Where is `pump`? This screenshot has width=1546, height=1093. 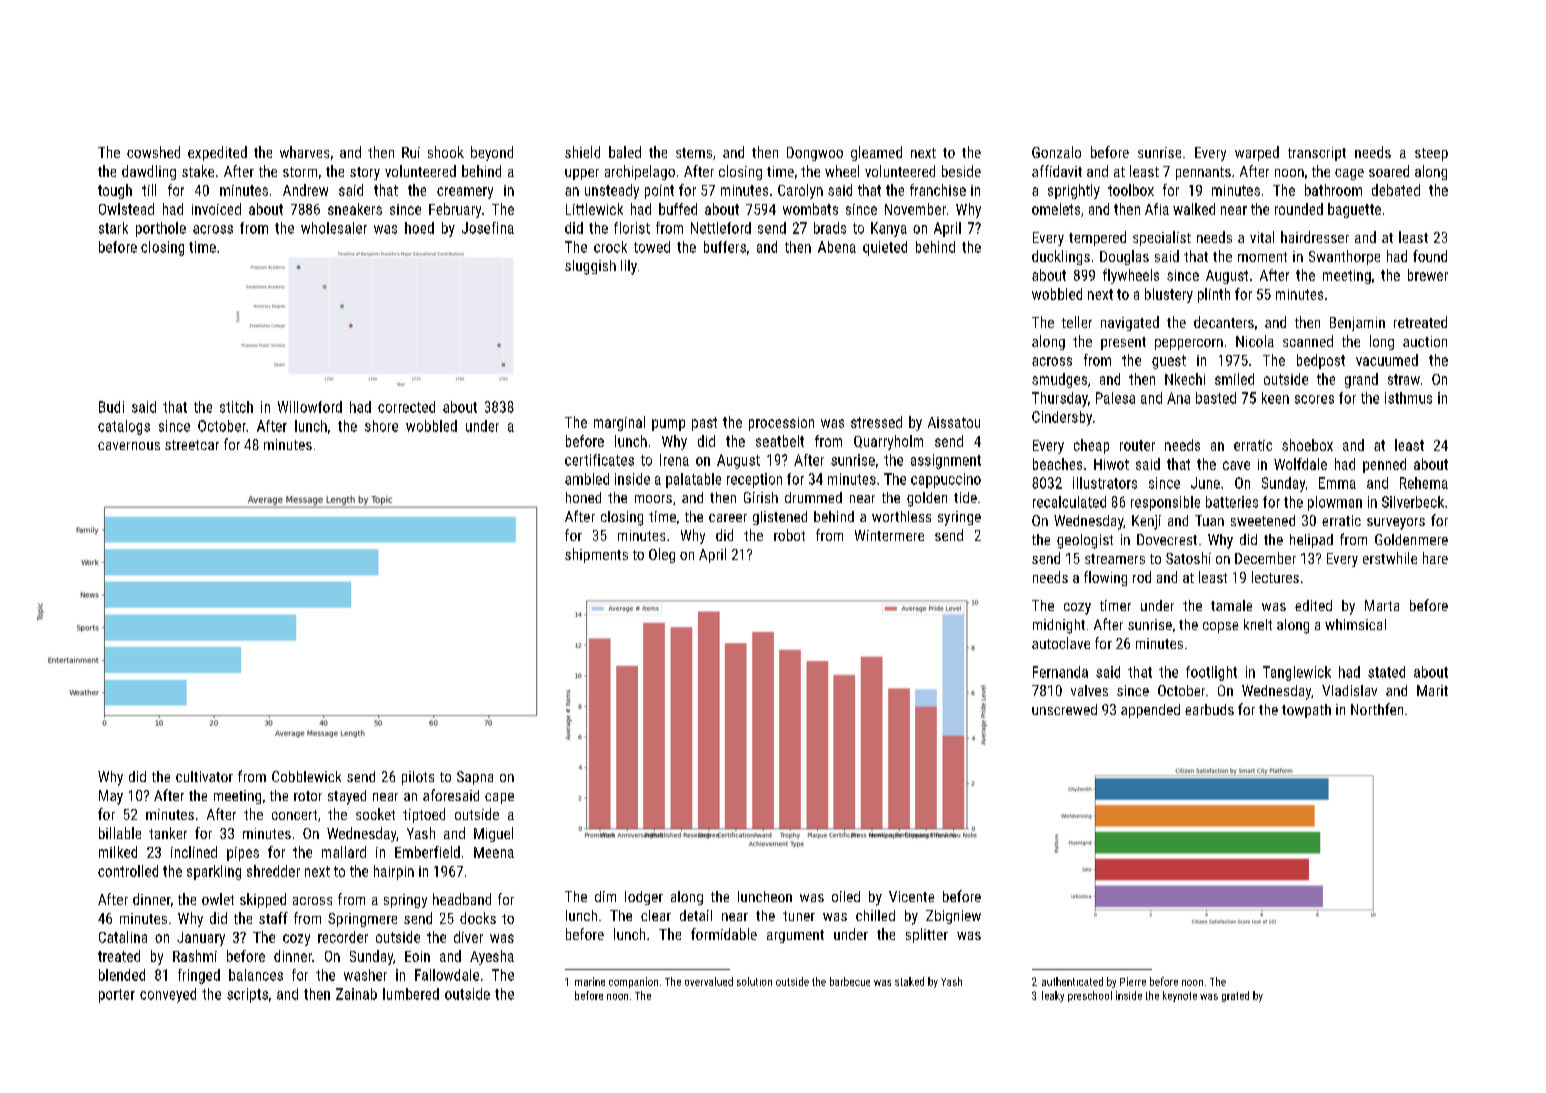
pump is located at coordinates (668, 425).
